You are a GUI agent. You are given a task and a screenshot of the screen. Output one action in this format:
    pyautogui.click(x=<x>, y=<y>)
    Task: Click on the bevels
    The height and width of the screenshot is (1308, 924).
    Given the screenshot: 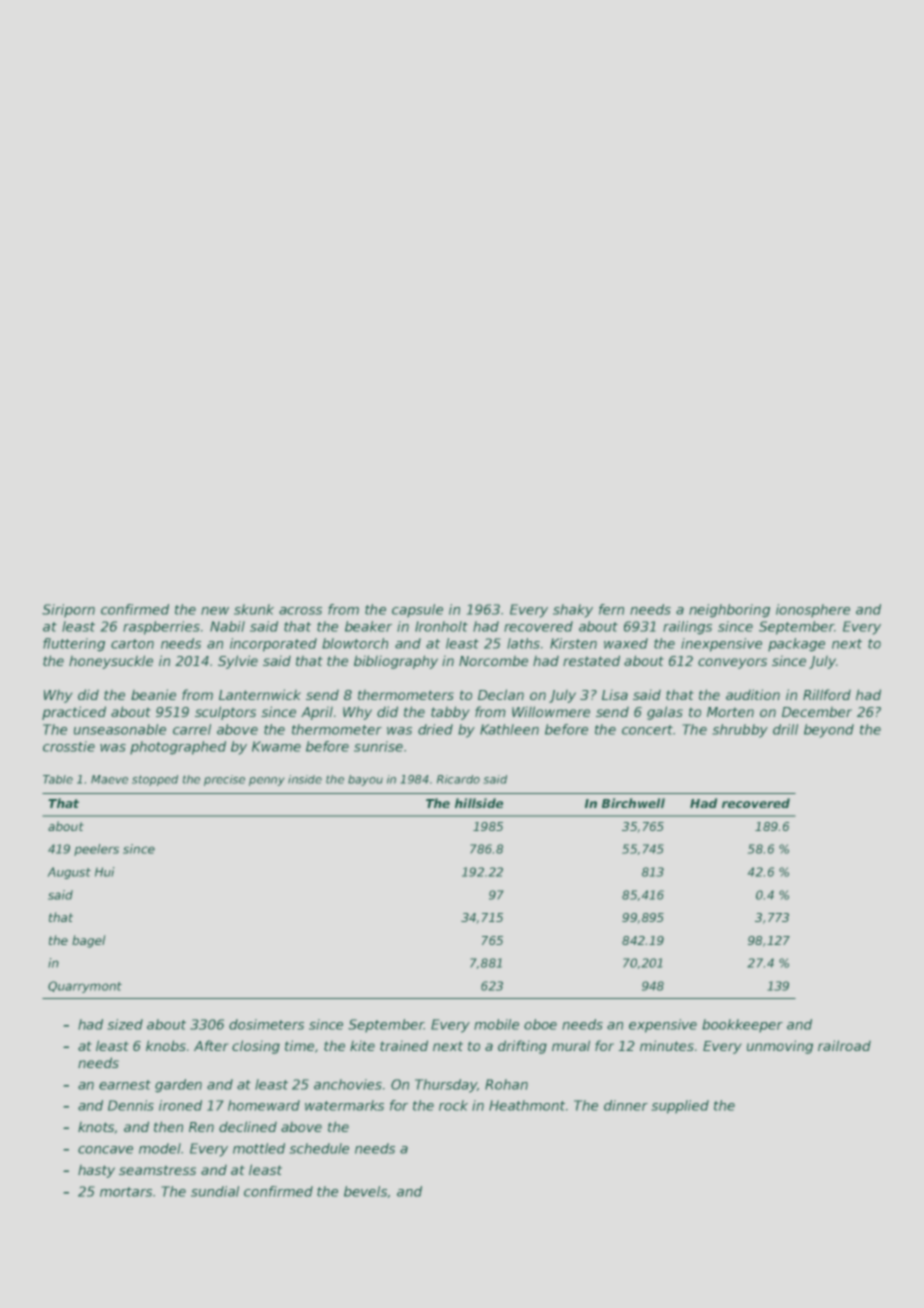 What is the action you would take?
    pyautogui.click(x=365, y=1191)
